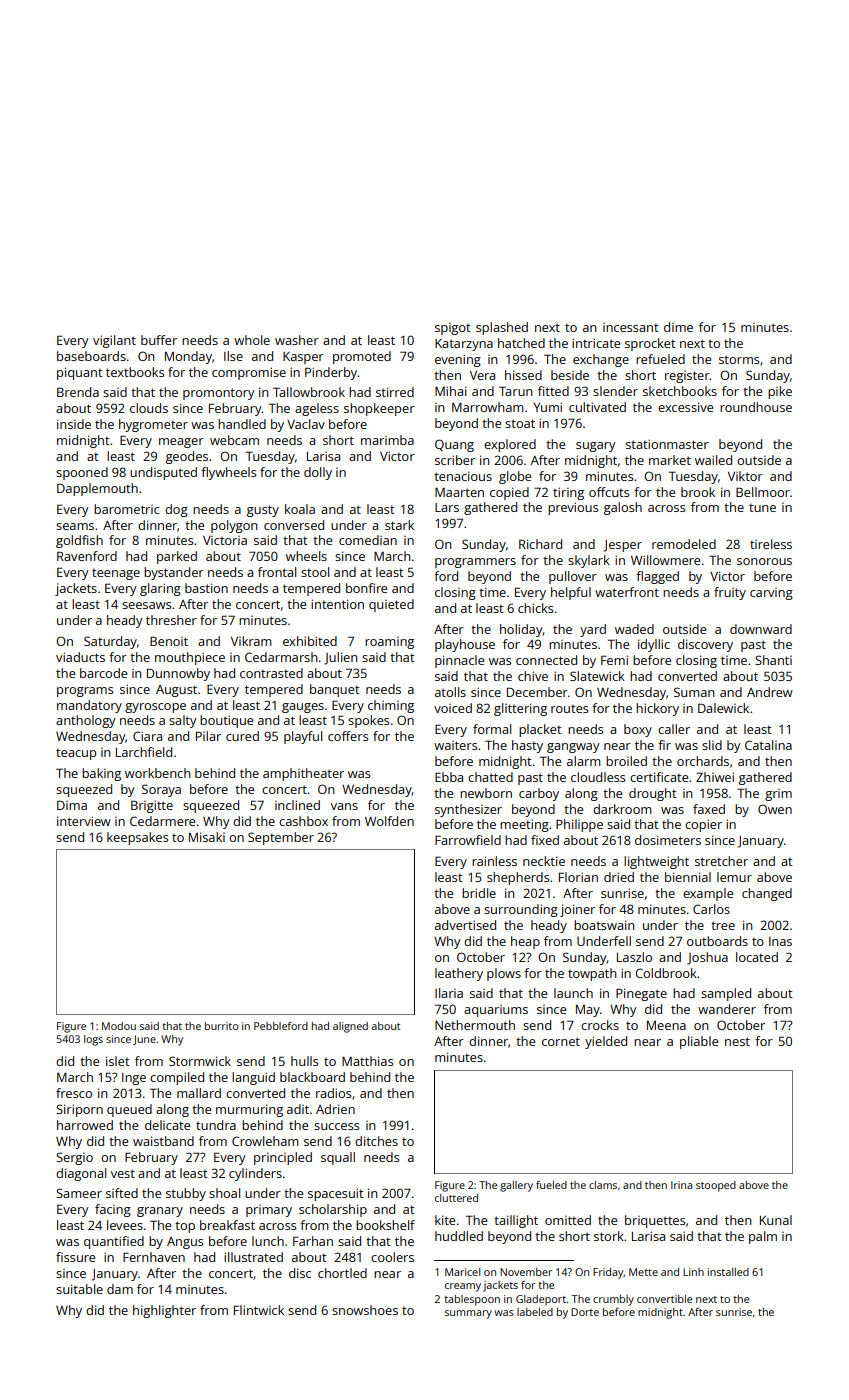 The width and height of the screenshot is (849, 1400). What do you see at coordinates (520, 423) in the screenshot?
I see `stoat` at bounding box center [520, 423].
